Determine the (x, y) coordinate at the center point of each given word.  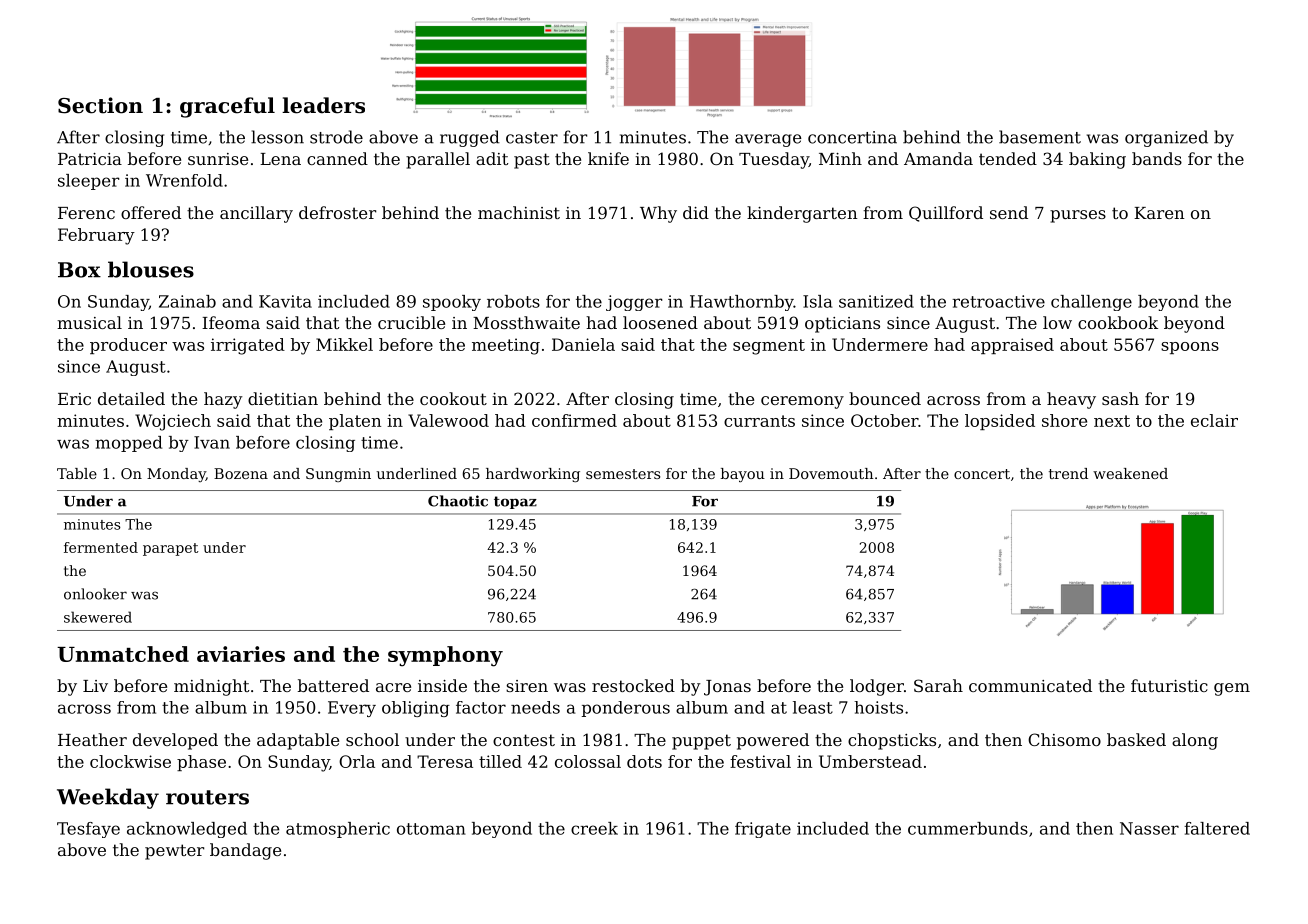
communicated (1030, 685)
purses (1078, 216)
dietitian (283, 398)
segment (769, 347)
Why (658, 214)
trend (1068, 473)
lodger (877, 687)
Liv (95, 686)
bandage (245, 851)
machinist (519, 212)
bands (1157, 158)
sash (1120, 398)
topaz (515, 502)
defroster (337, 212)
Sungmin (338, 475)
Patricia (90, 159)
